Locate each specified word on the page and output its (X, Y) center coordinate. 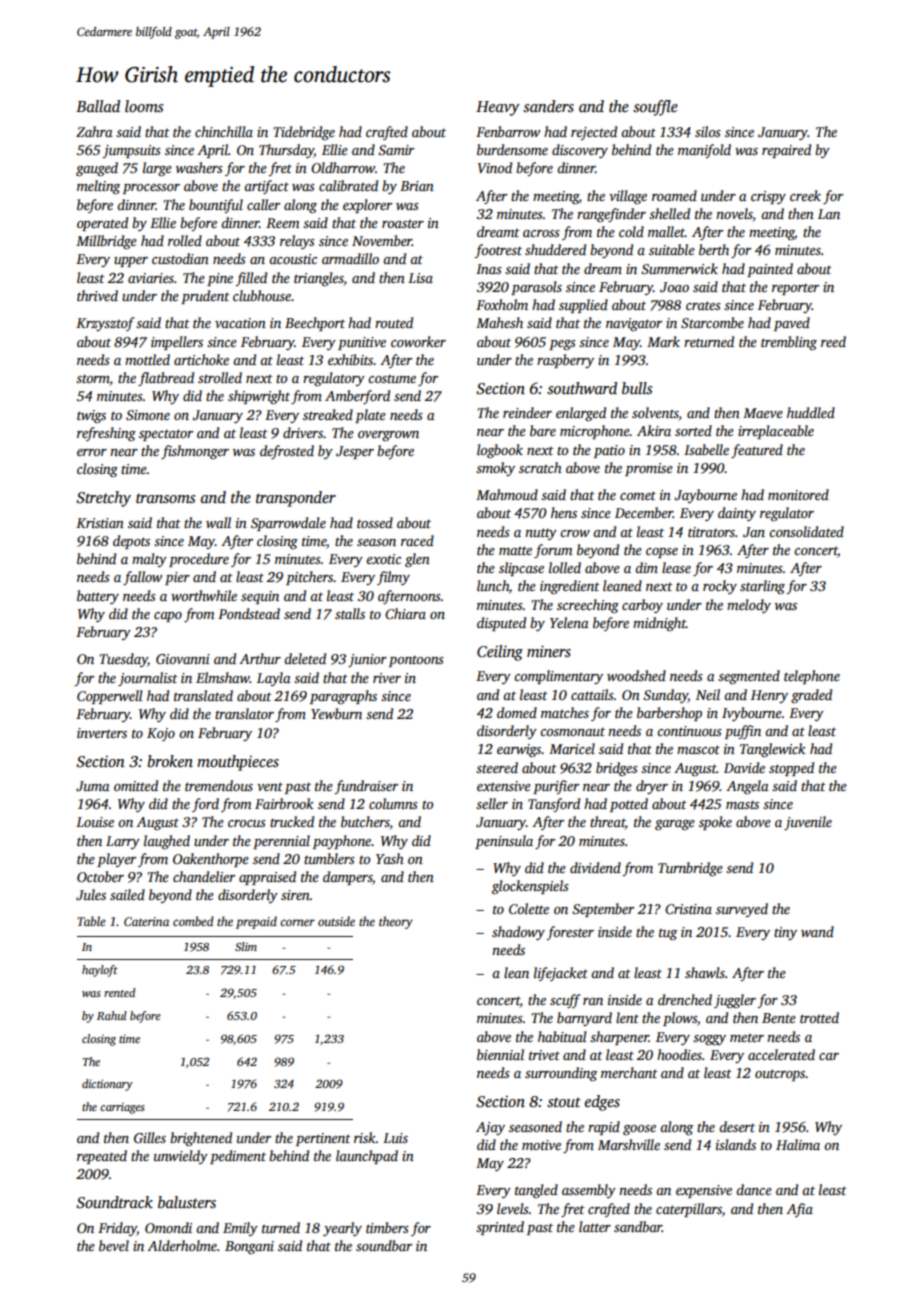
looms (144, 106)
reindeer (527, 412)
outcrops (780, 1075)
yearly (342, 1229)
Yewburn (336, 713)
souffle (655, 108)
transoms (165, 498)
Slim (246, 946)
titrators (711, 532)
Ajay (490, 1128)
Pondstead (249, 613)
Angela (747, 787)
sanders (548, 106)
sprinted (500, 1228)
